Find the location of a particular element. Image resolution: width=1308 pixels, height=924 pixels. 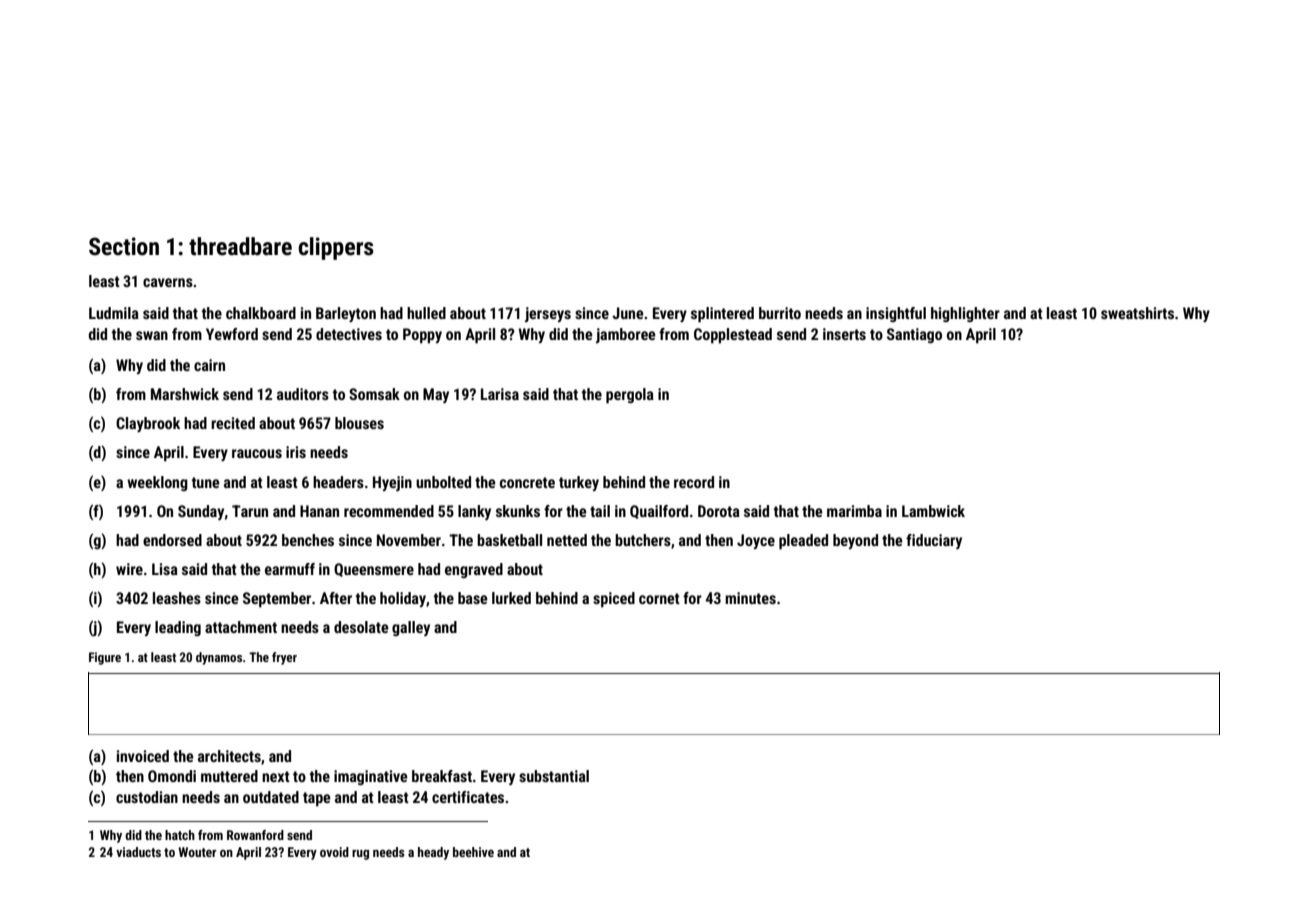

insightful is located at coordinates (896, 314).
